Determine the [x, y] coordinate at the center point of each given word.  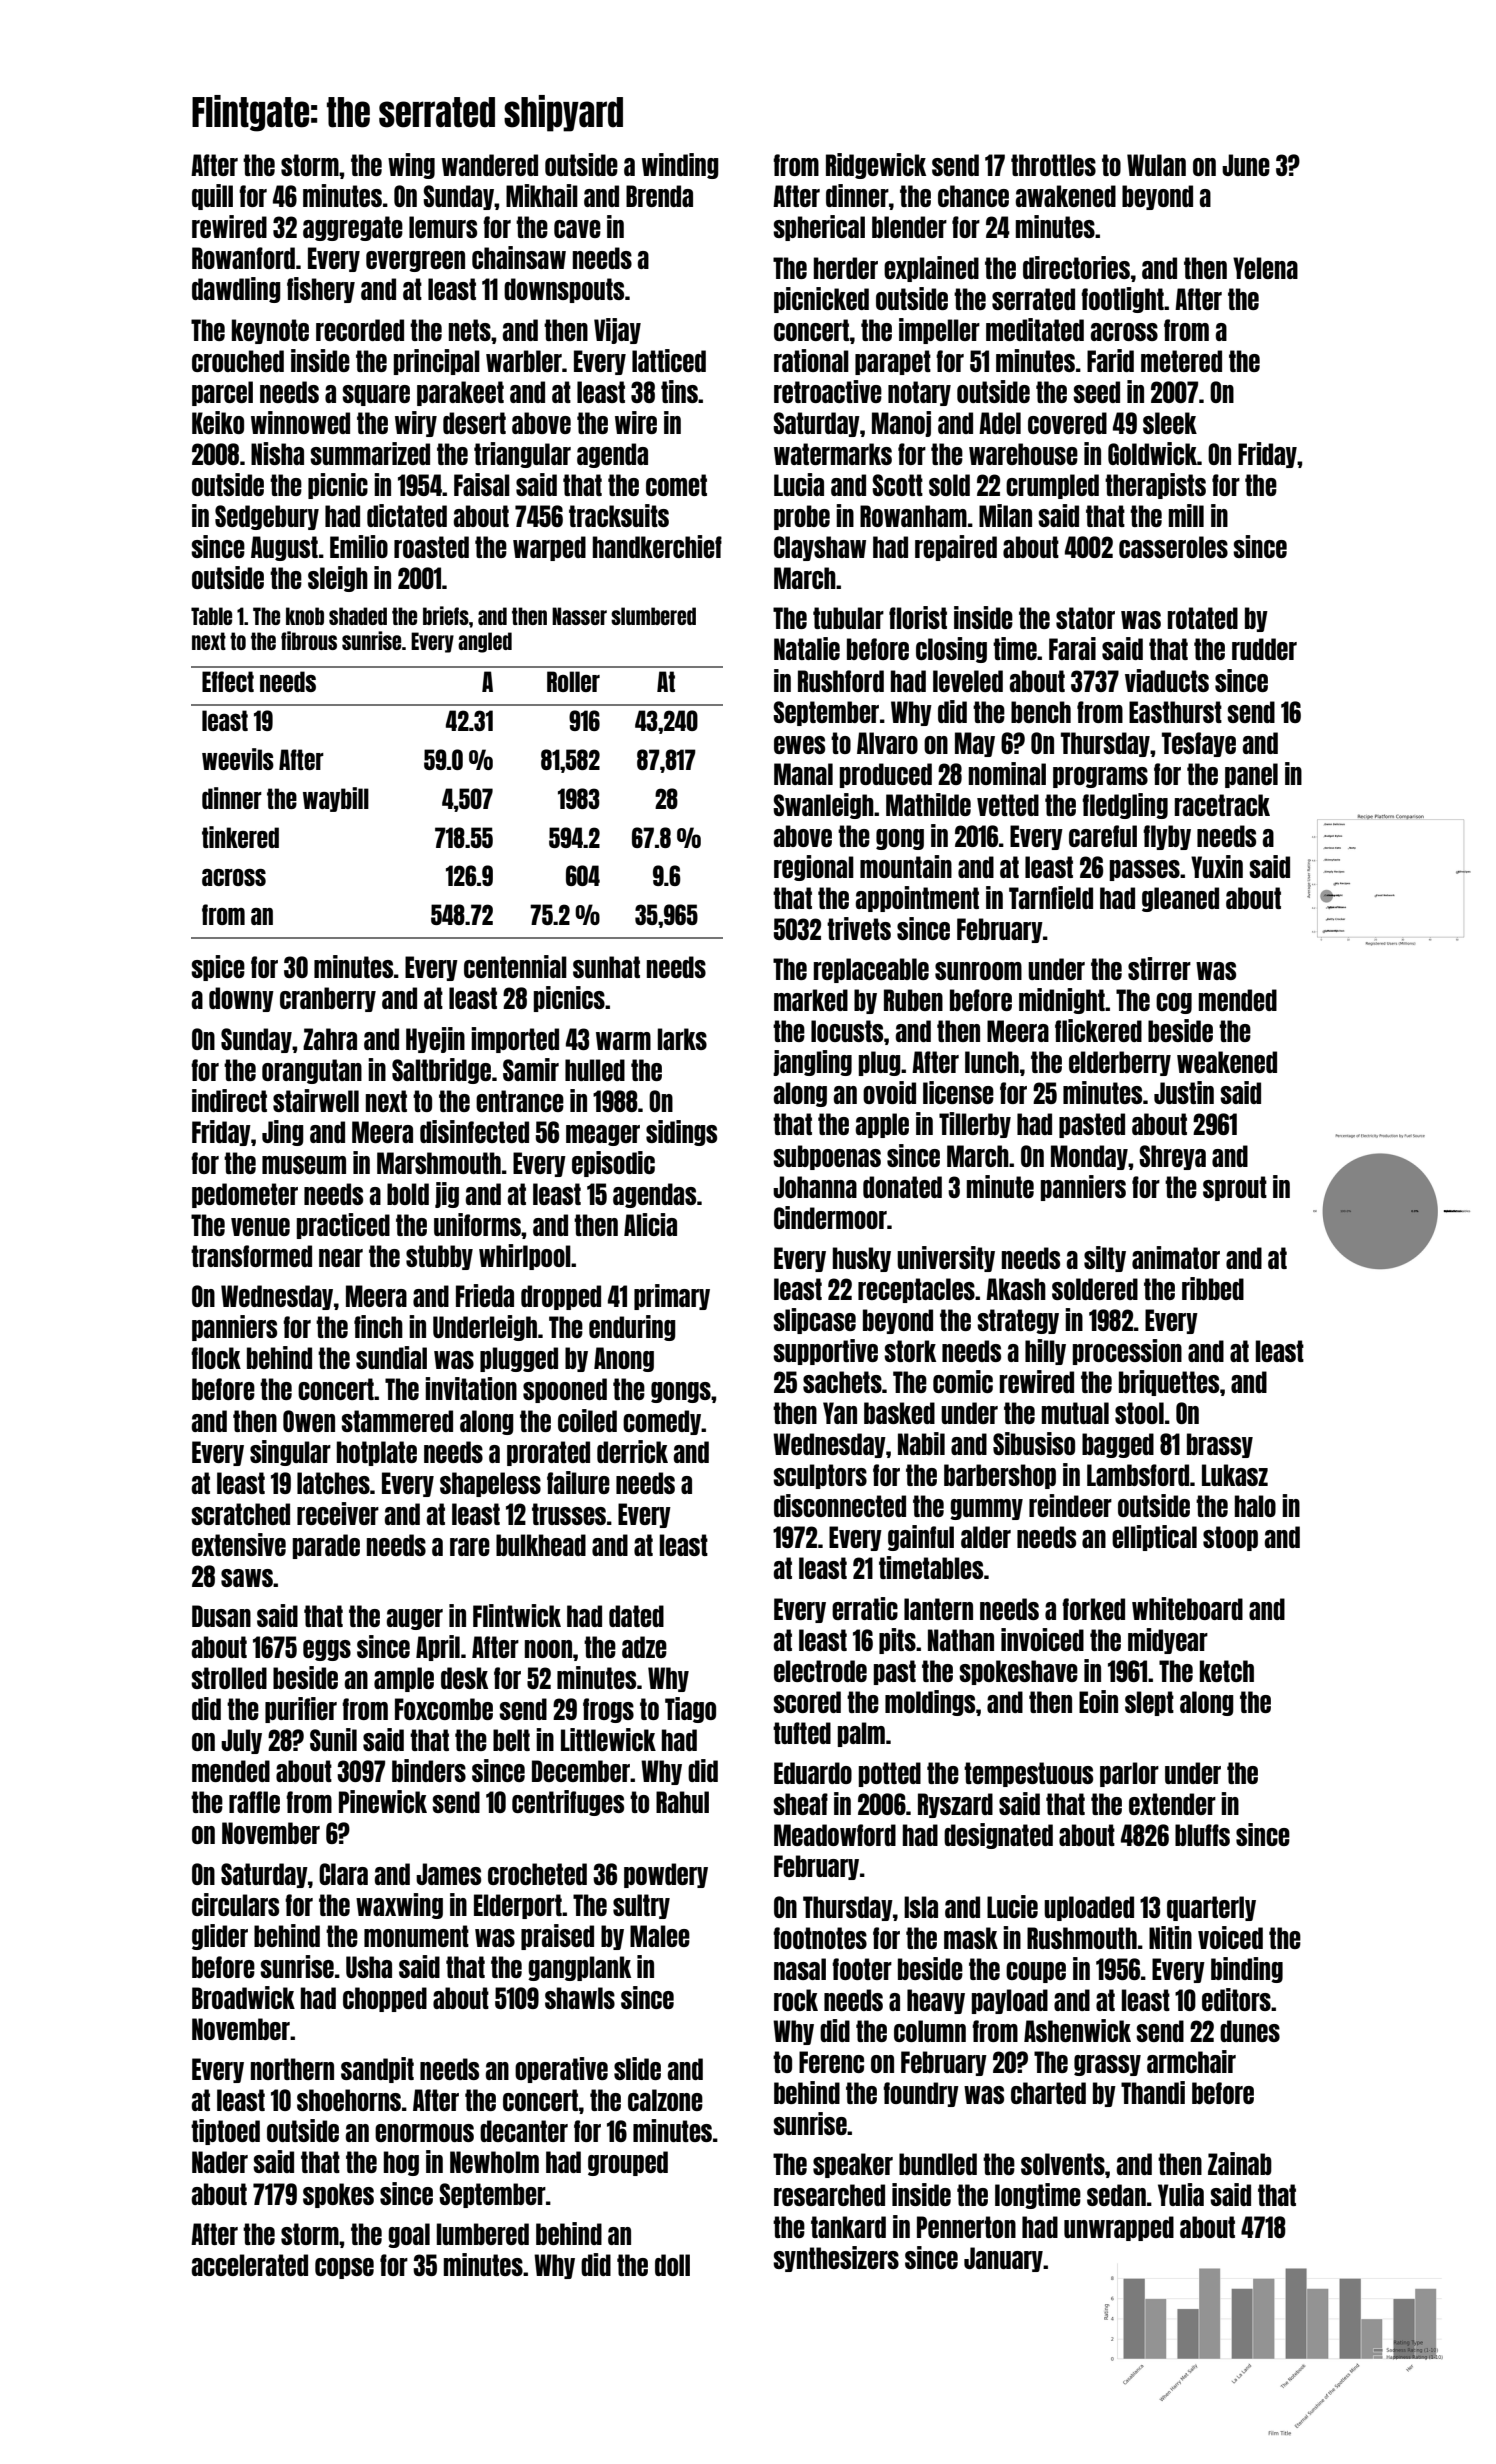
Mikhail [542, 195]
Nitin [1170, 1937]
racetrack [1222, 805]
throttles [1053, 165]
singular [290, 1453]
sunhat [606, 967]
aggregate [353, 228]
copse [344, 2268]
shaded [358, 616]
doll [672, 2265]
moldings [930, 1703]
